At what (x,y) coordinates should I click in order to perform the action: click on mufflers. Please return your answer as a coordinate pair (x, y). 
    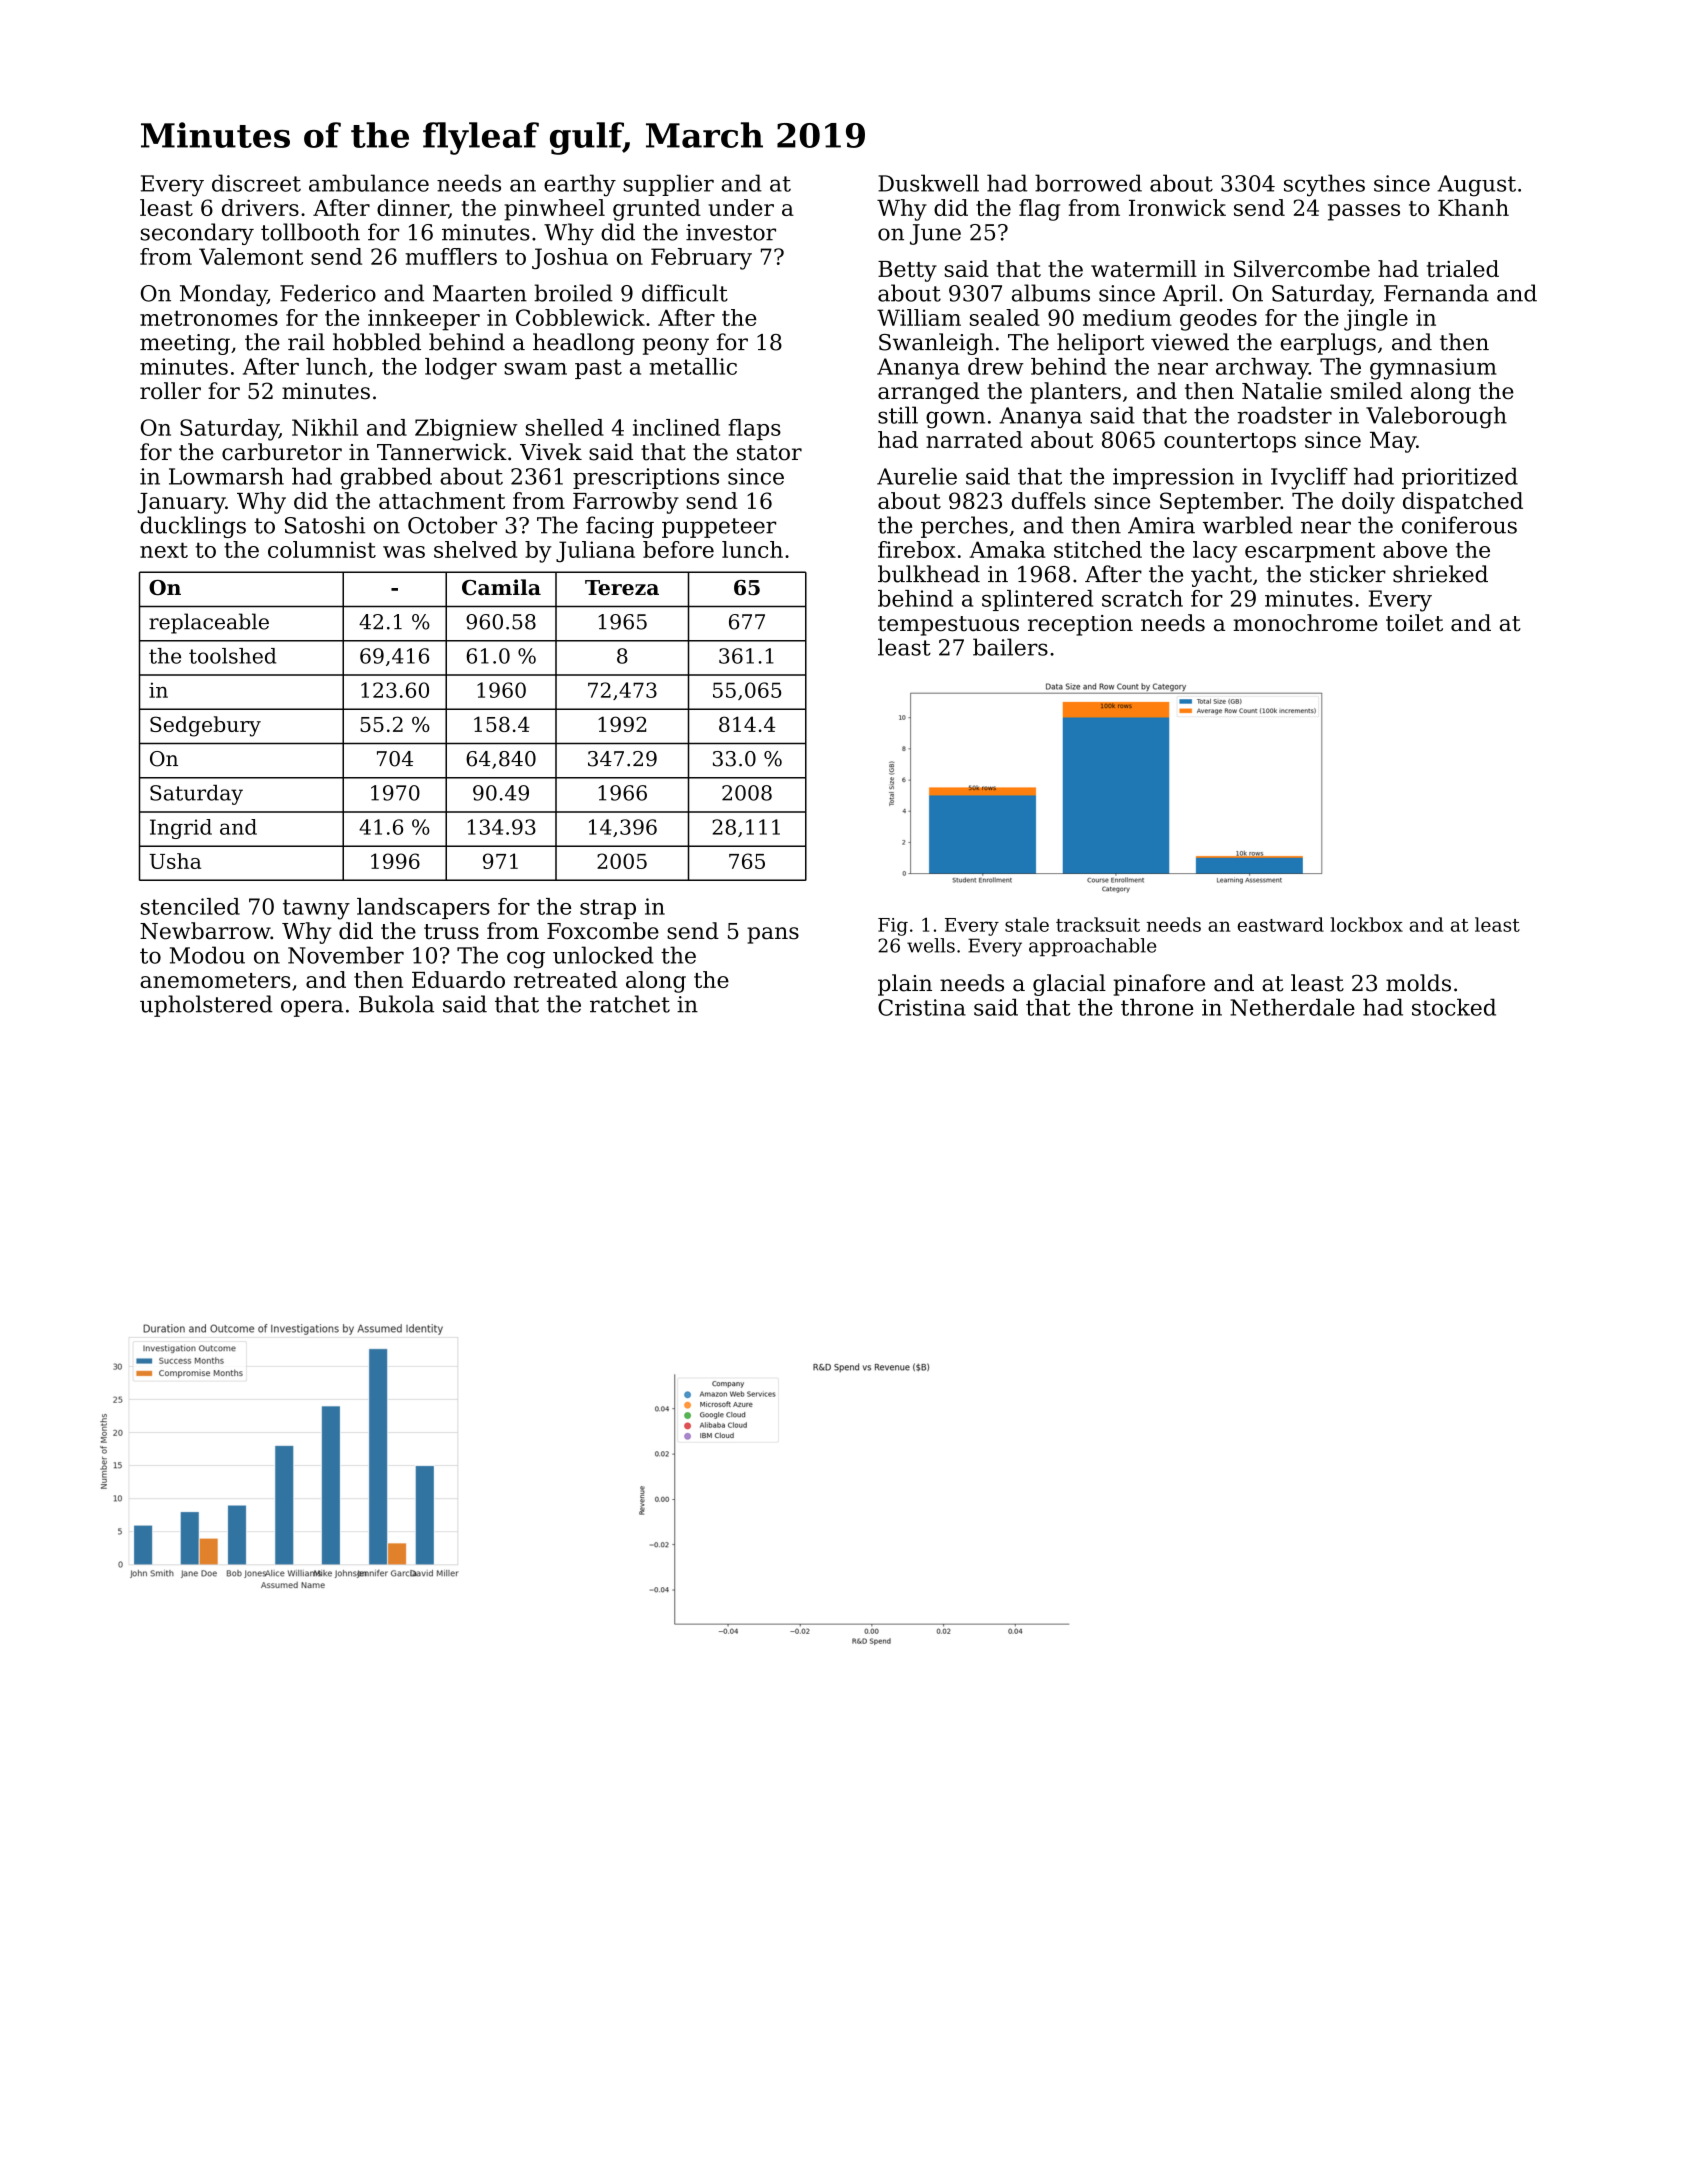
    Looking at the image, I should click on (451, 256).
